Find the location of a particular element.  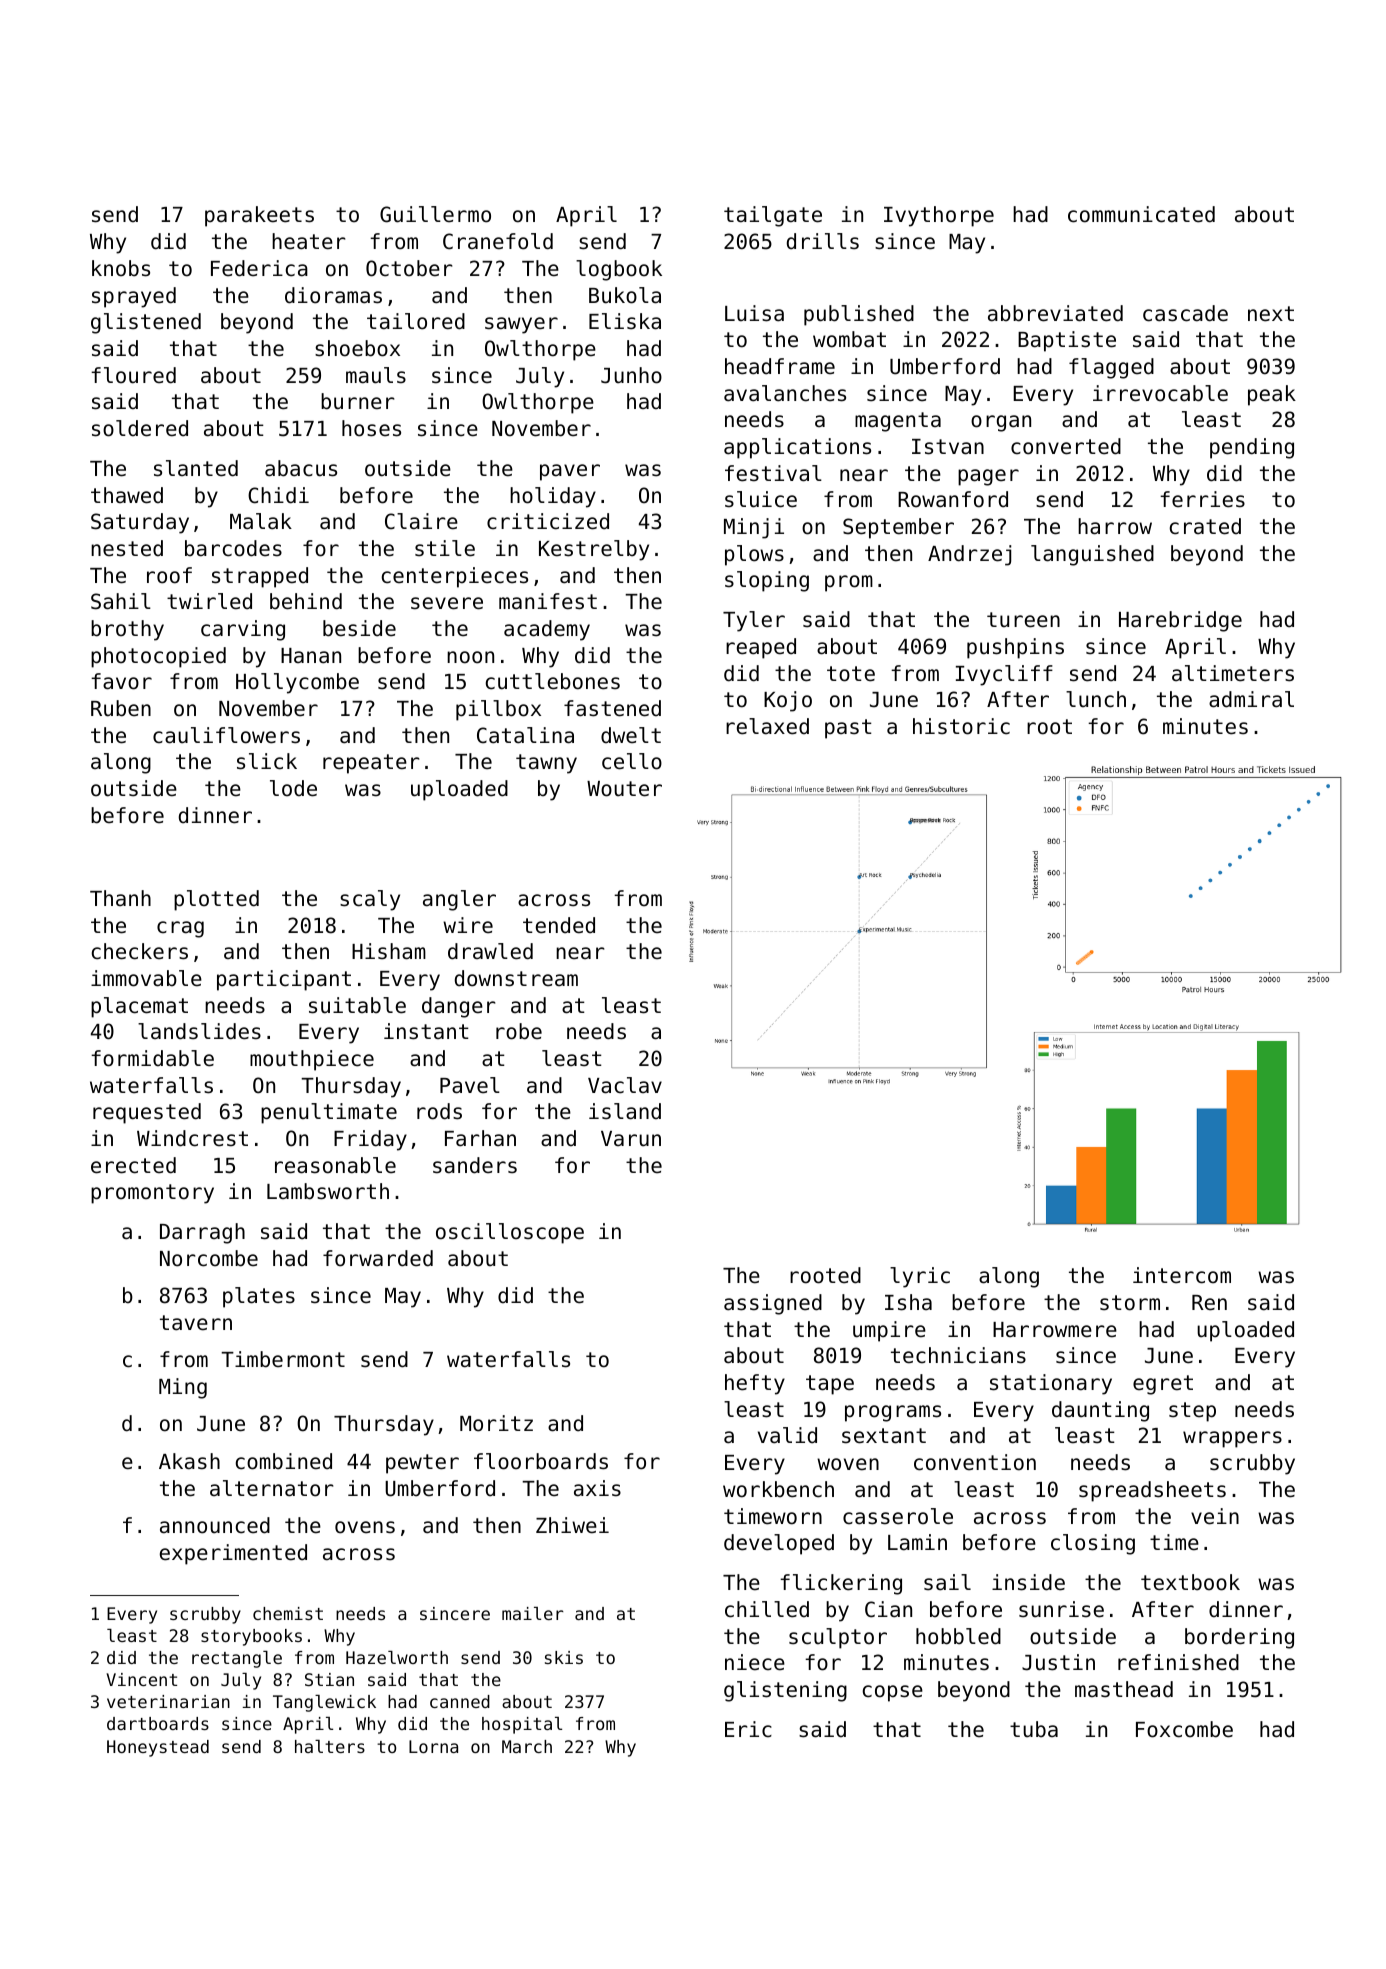

past is located at coordinates (848, 729).
